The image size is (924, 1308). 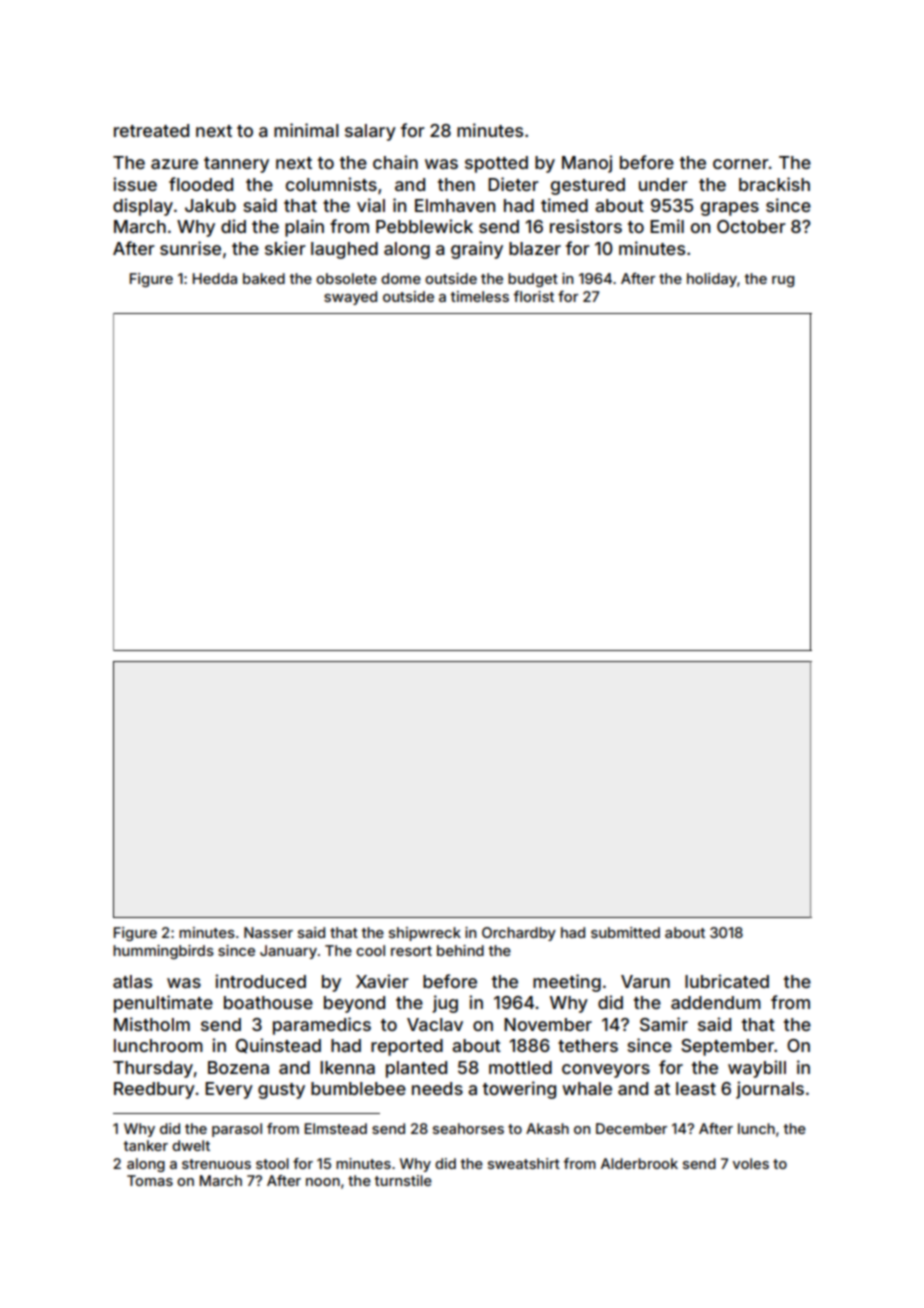 What do you see at coordinates (268, 932) in the screenshot?
I see `Nasser` at bounding box center [268, 932].
